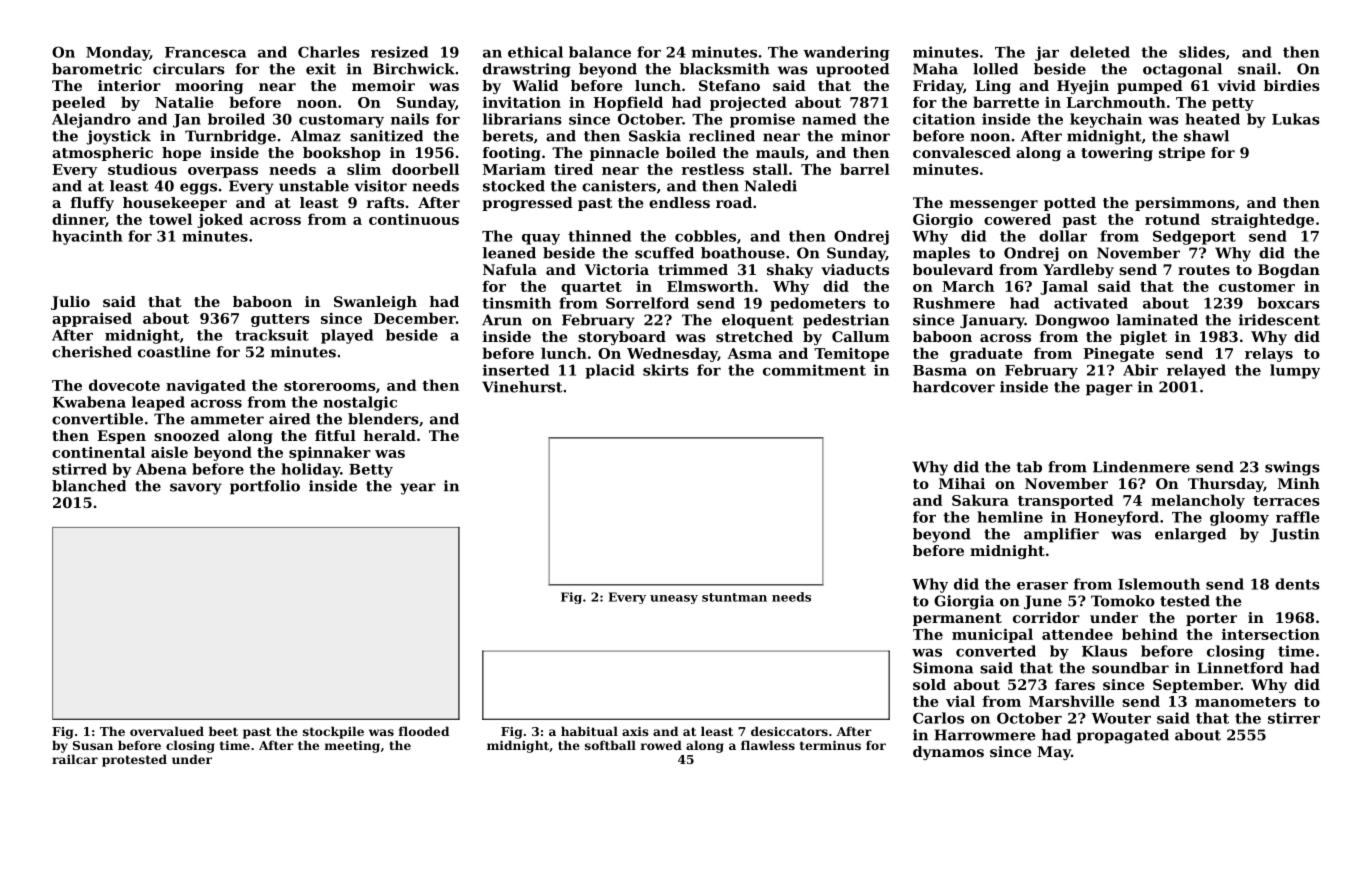 This page has width=1372, height=887. What do you see at coordinates (954, 387) in the page?
I see `hardcover` at bounding box center [954, 387].
